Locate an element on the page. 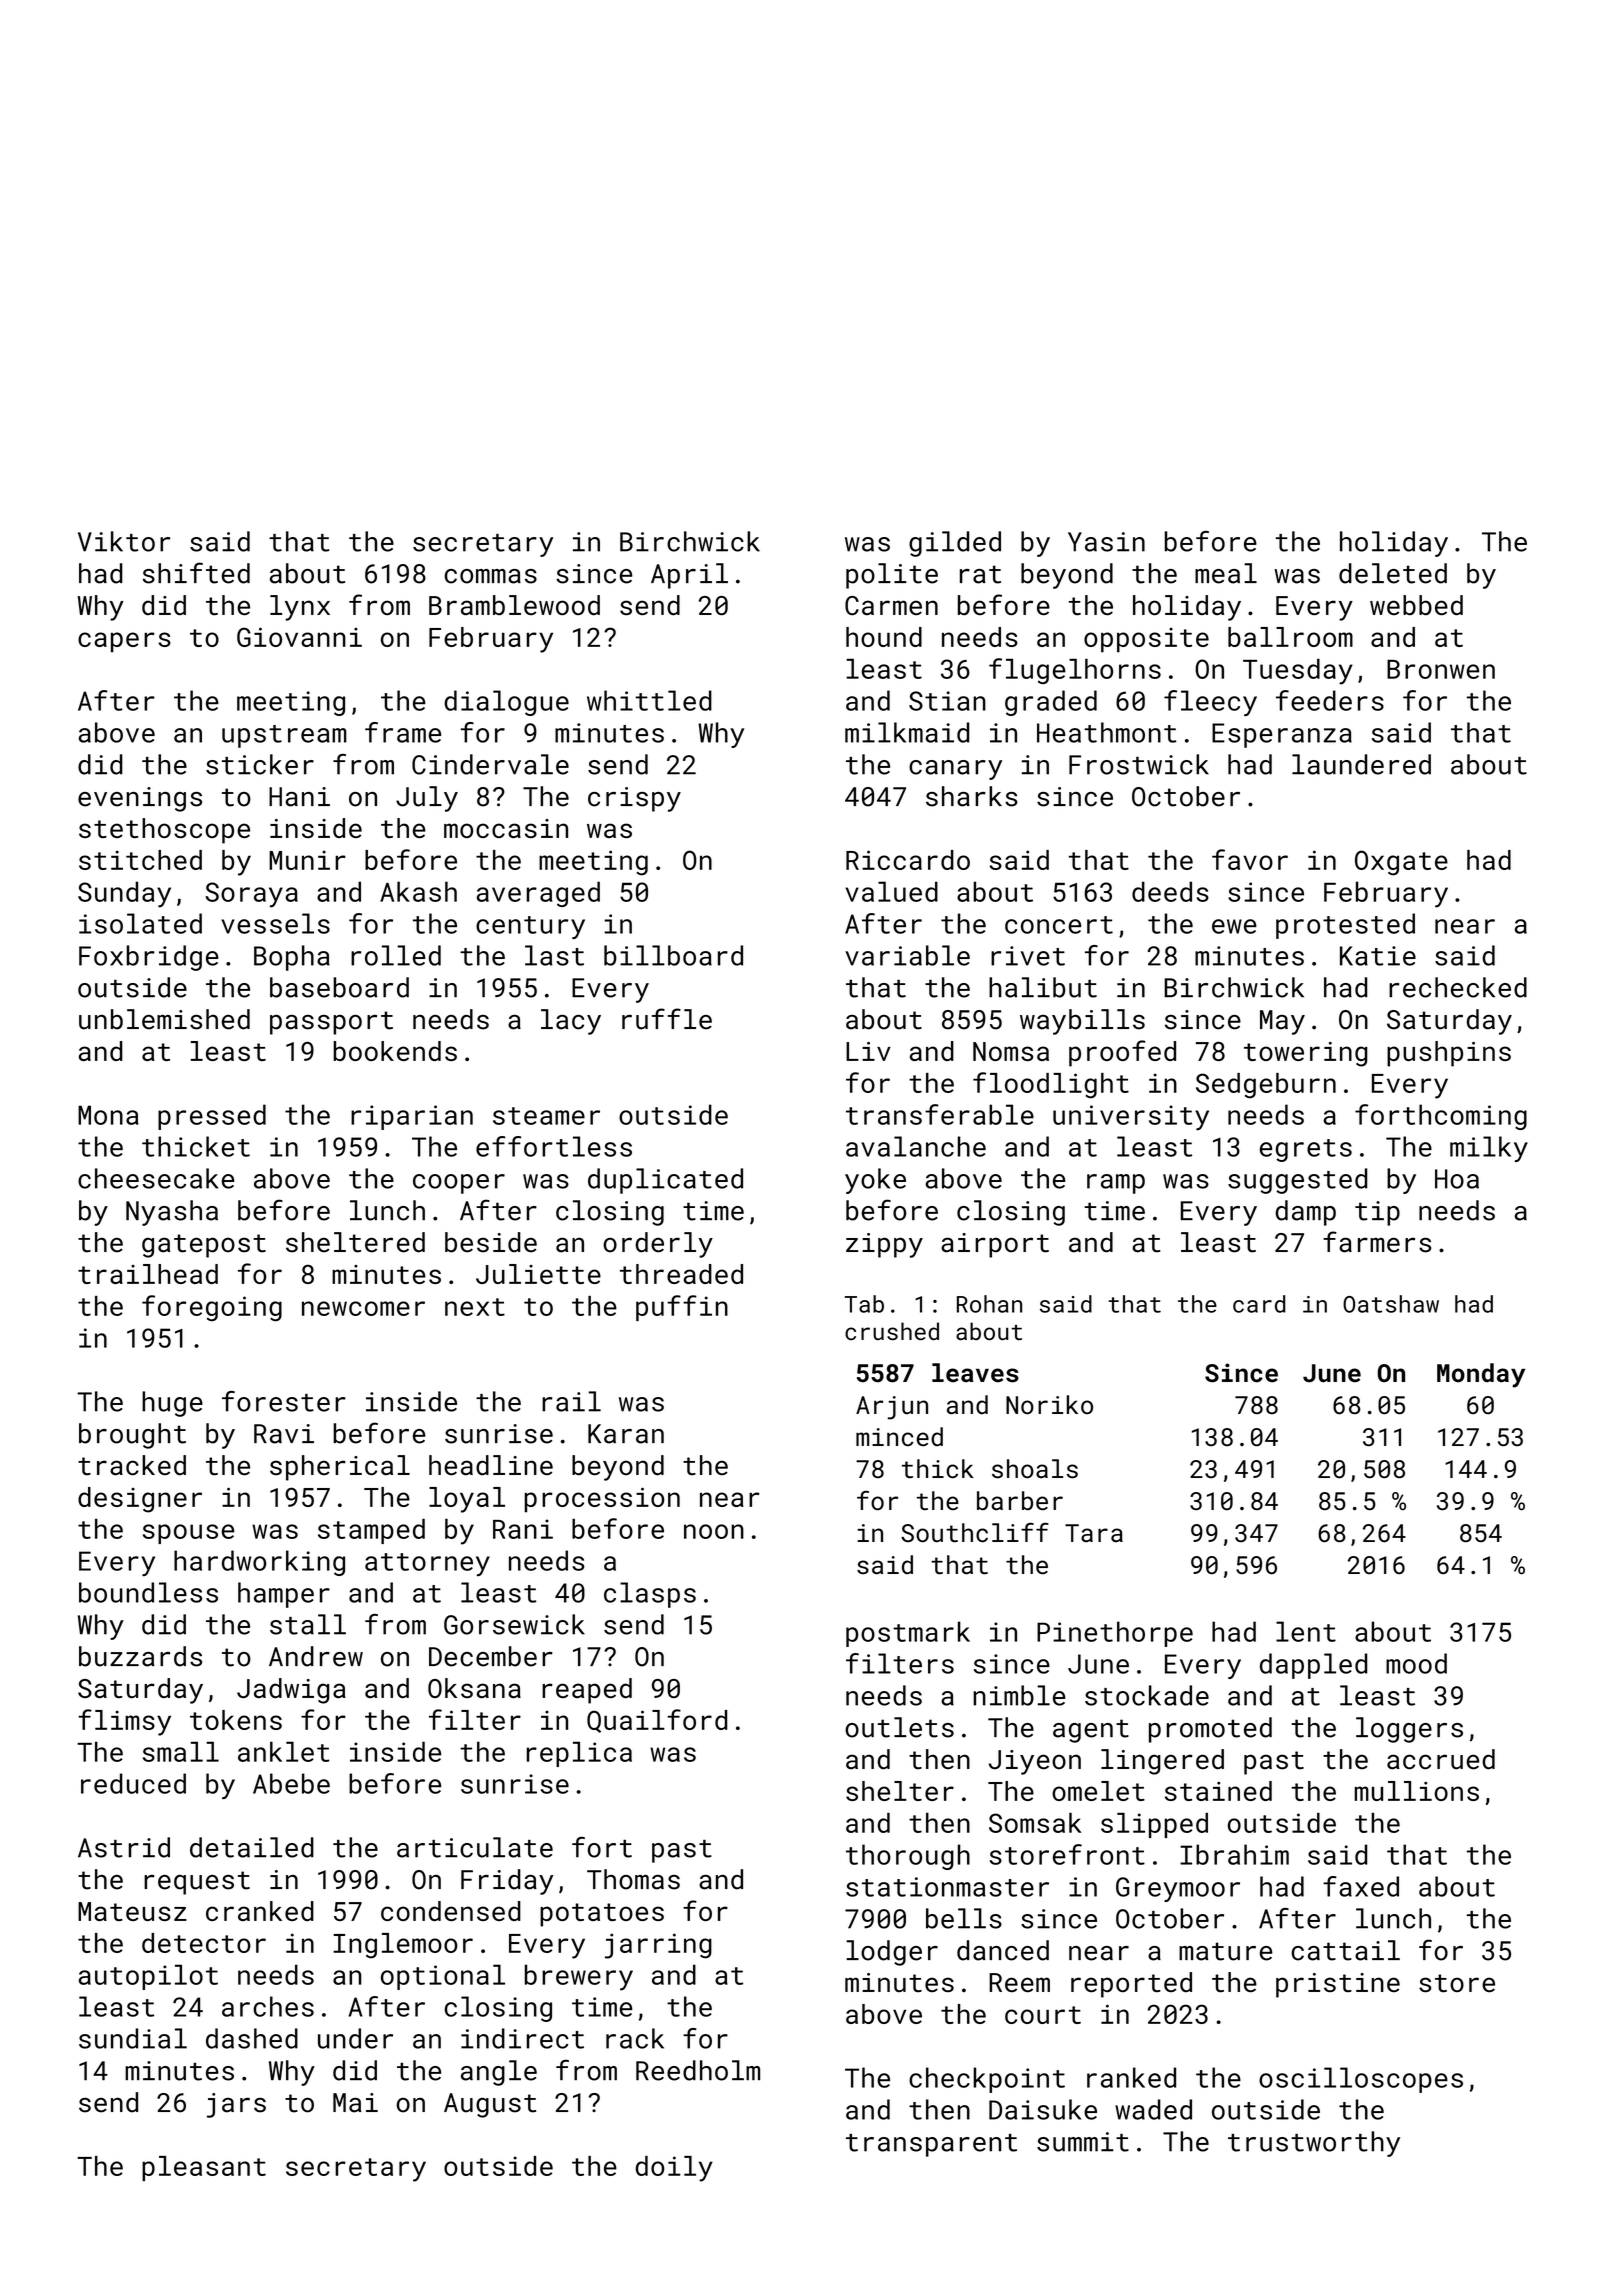 This image has width=1620, height=2292. Giovanni is located at coordinates (299, 637).
